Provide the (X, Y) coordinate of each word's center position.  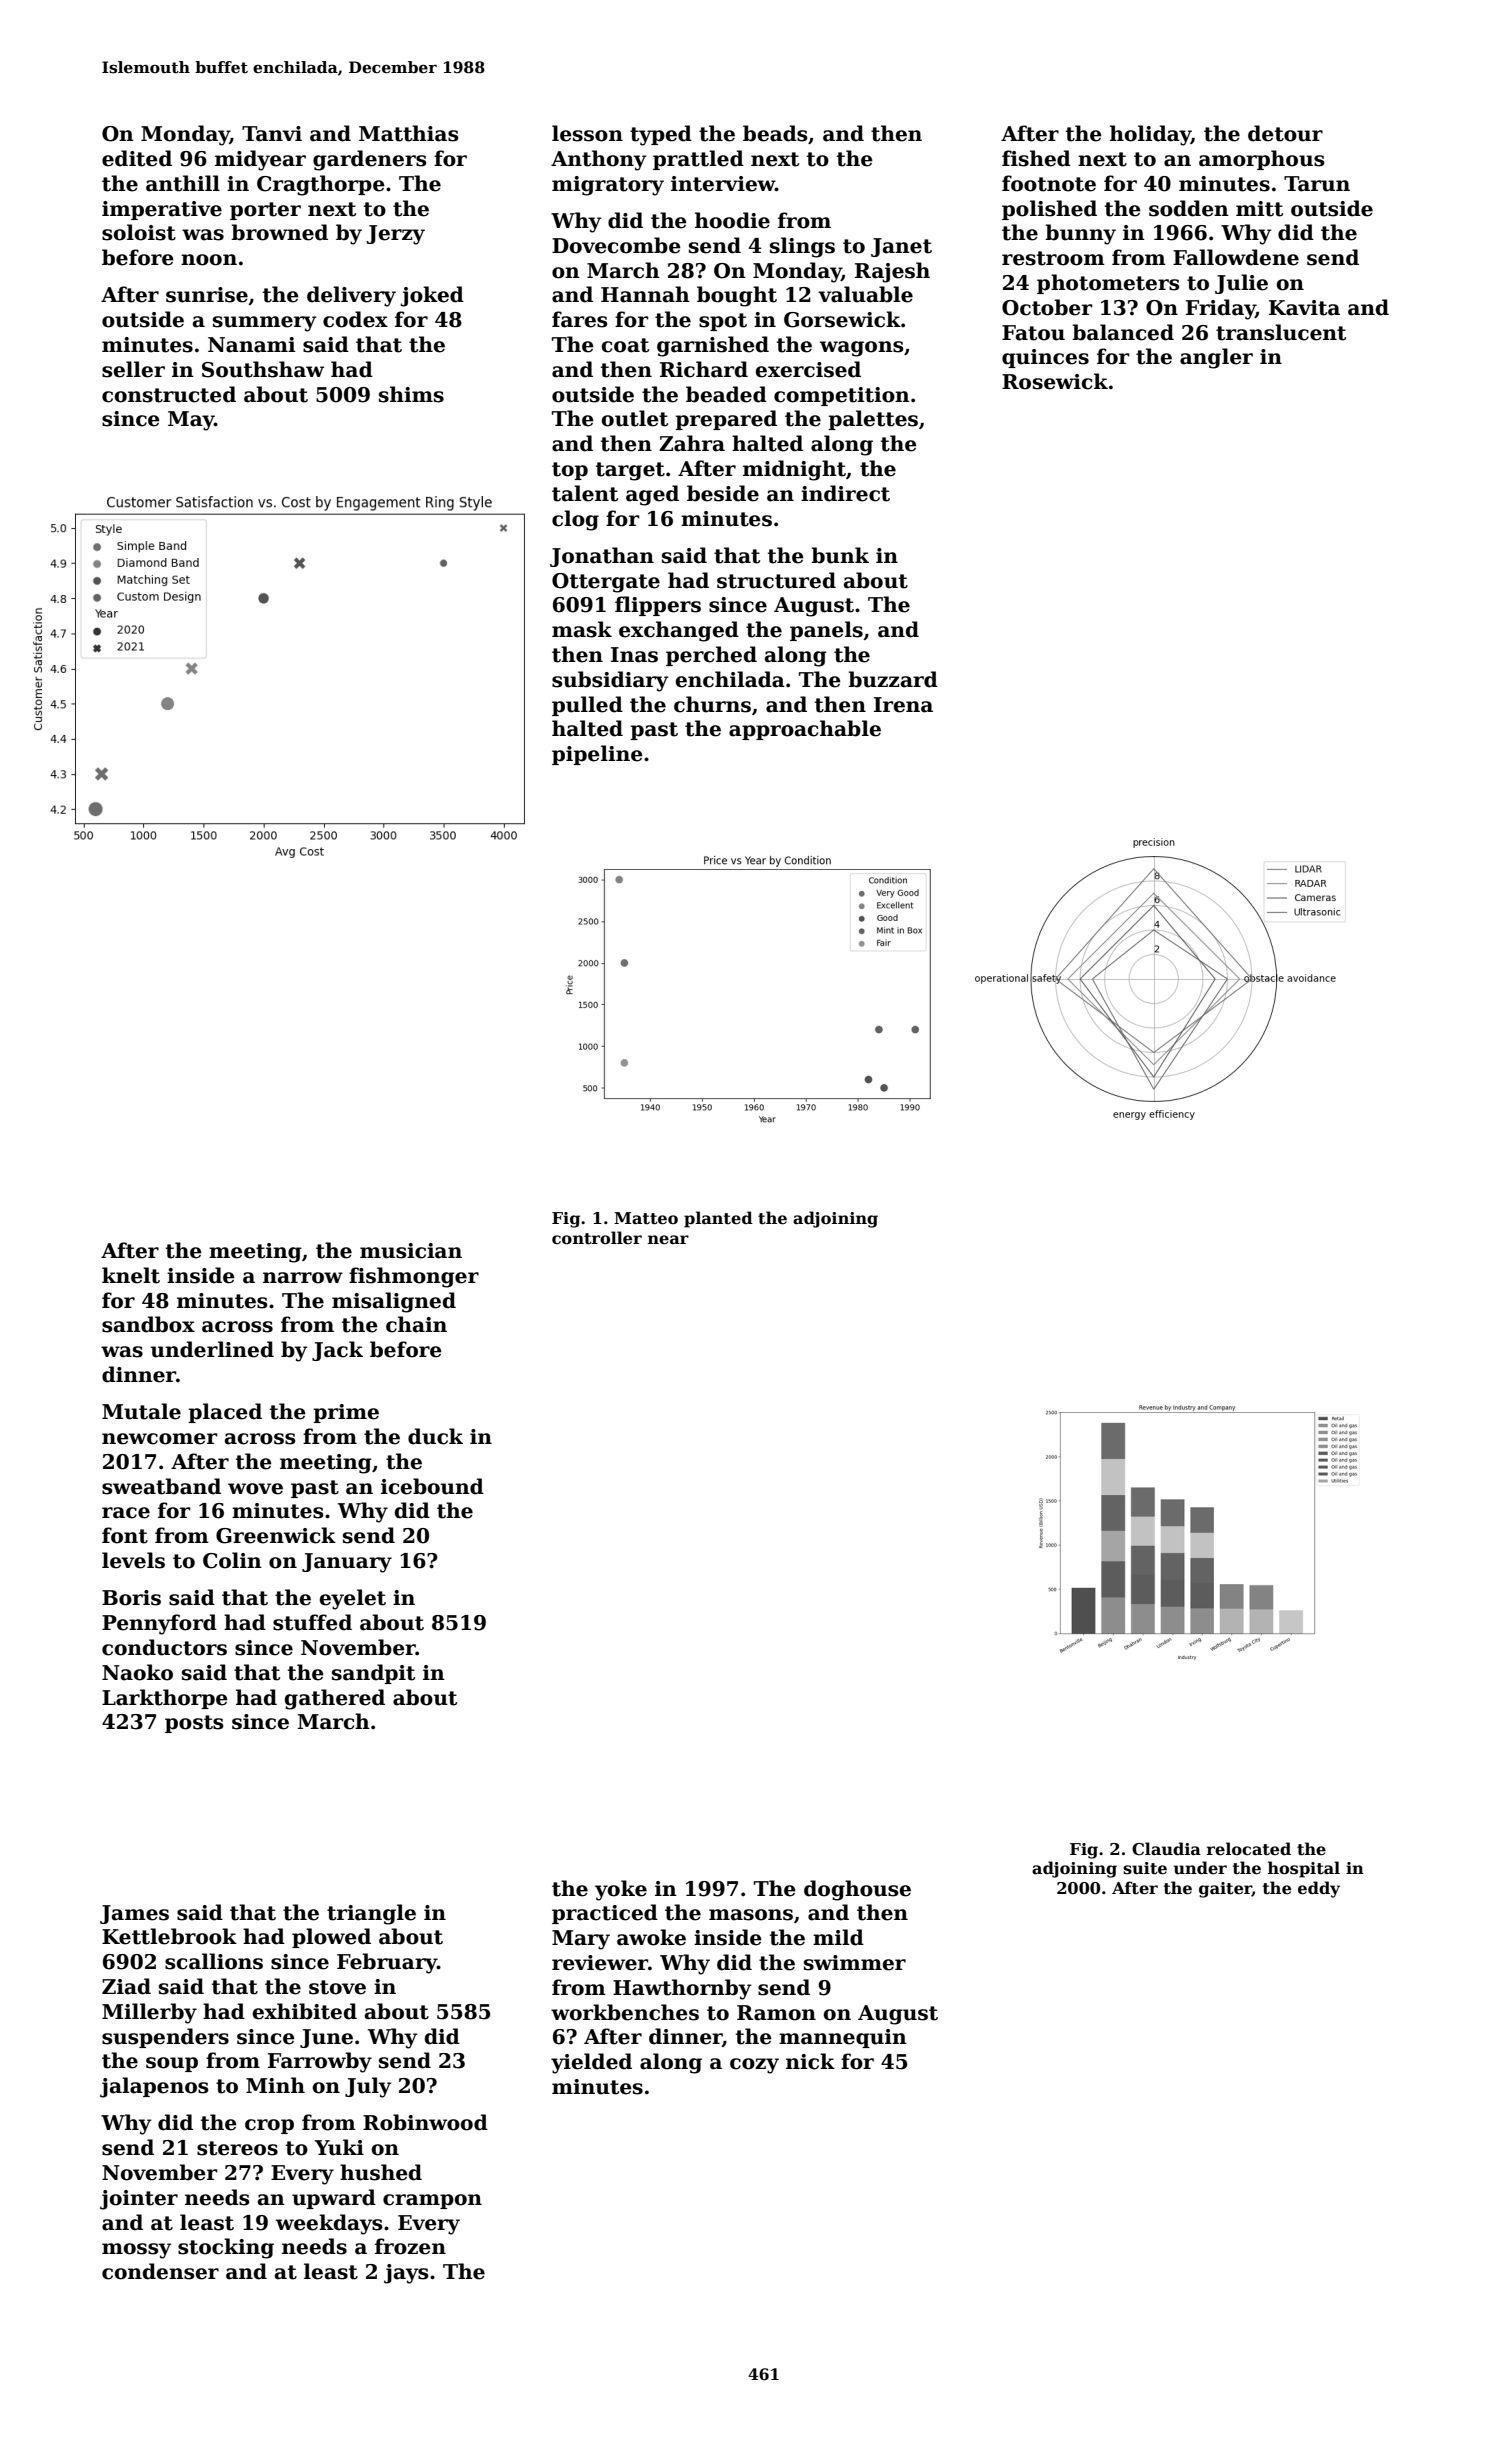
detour (1285, 133)
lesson (587, 133)
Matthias (408, 133)
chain (416, 1324)
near (668, 1240)
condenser (160, 2271)
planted (718, 1219)
